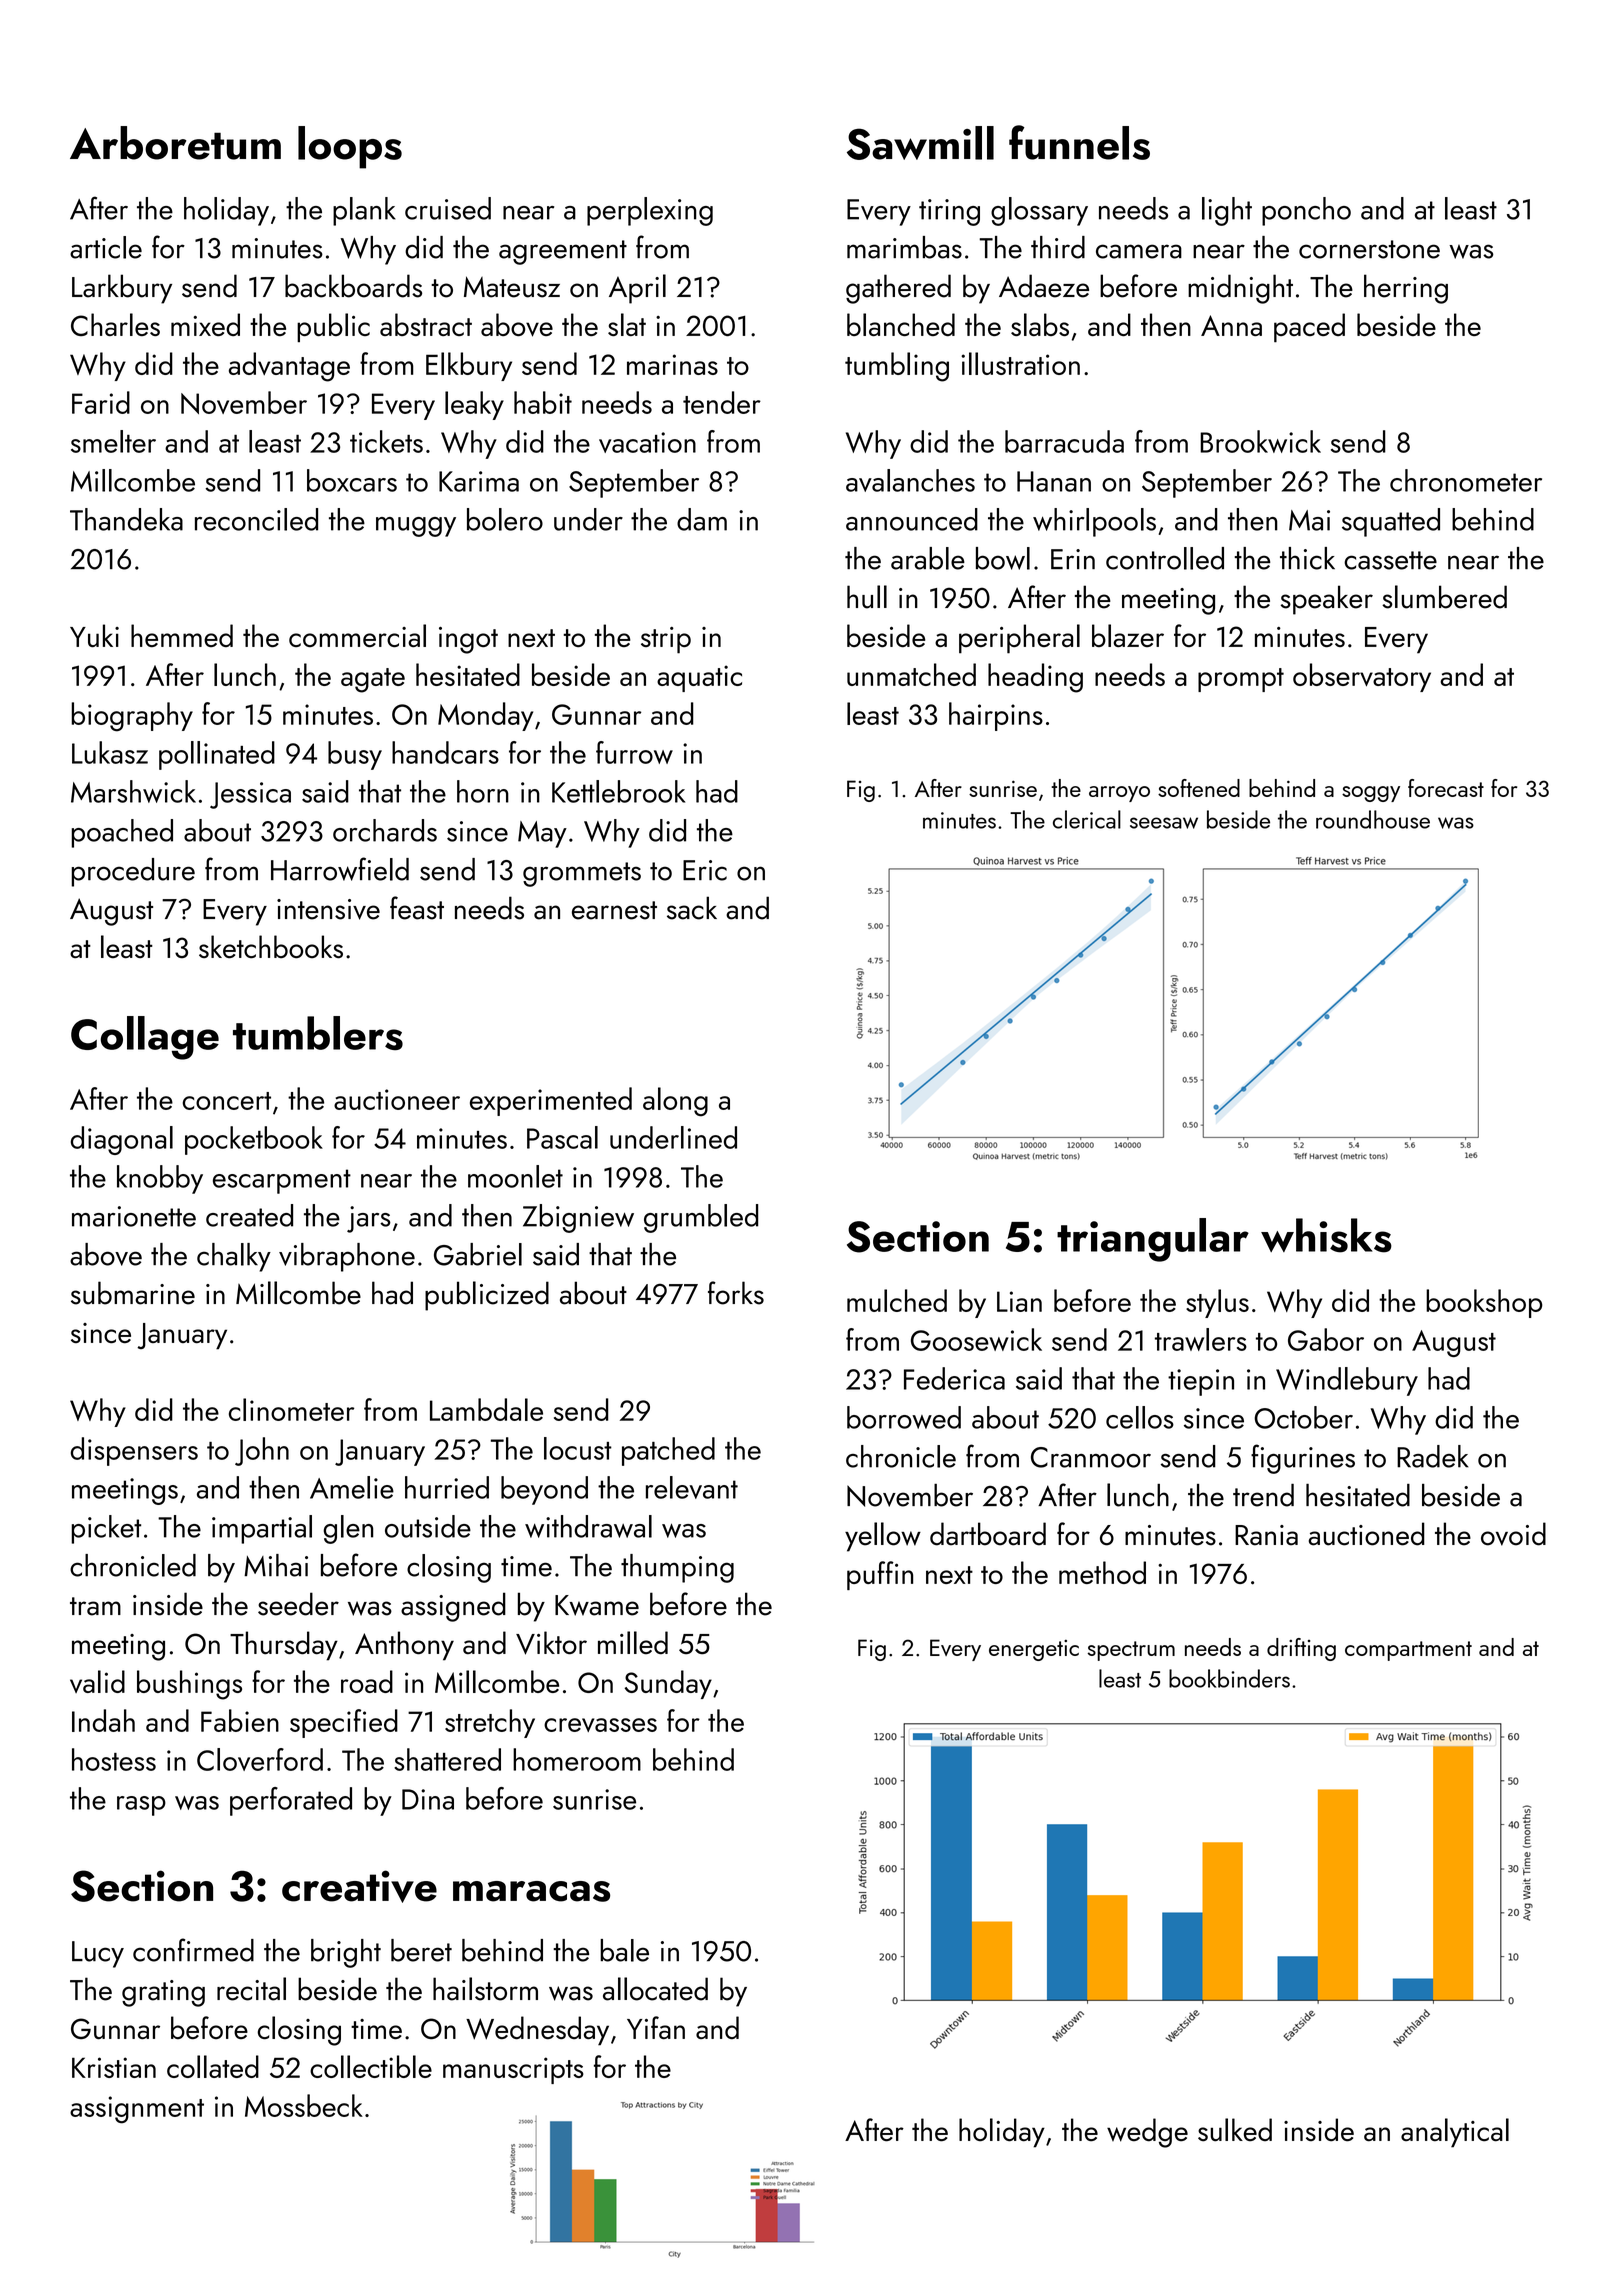 This document has width=1620, height=2292. I want to click on compartment, so click(1408, 1651).
